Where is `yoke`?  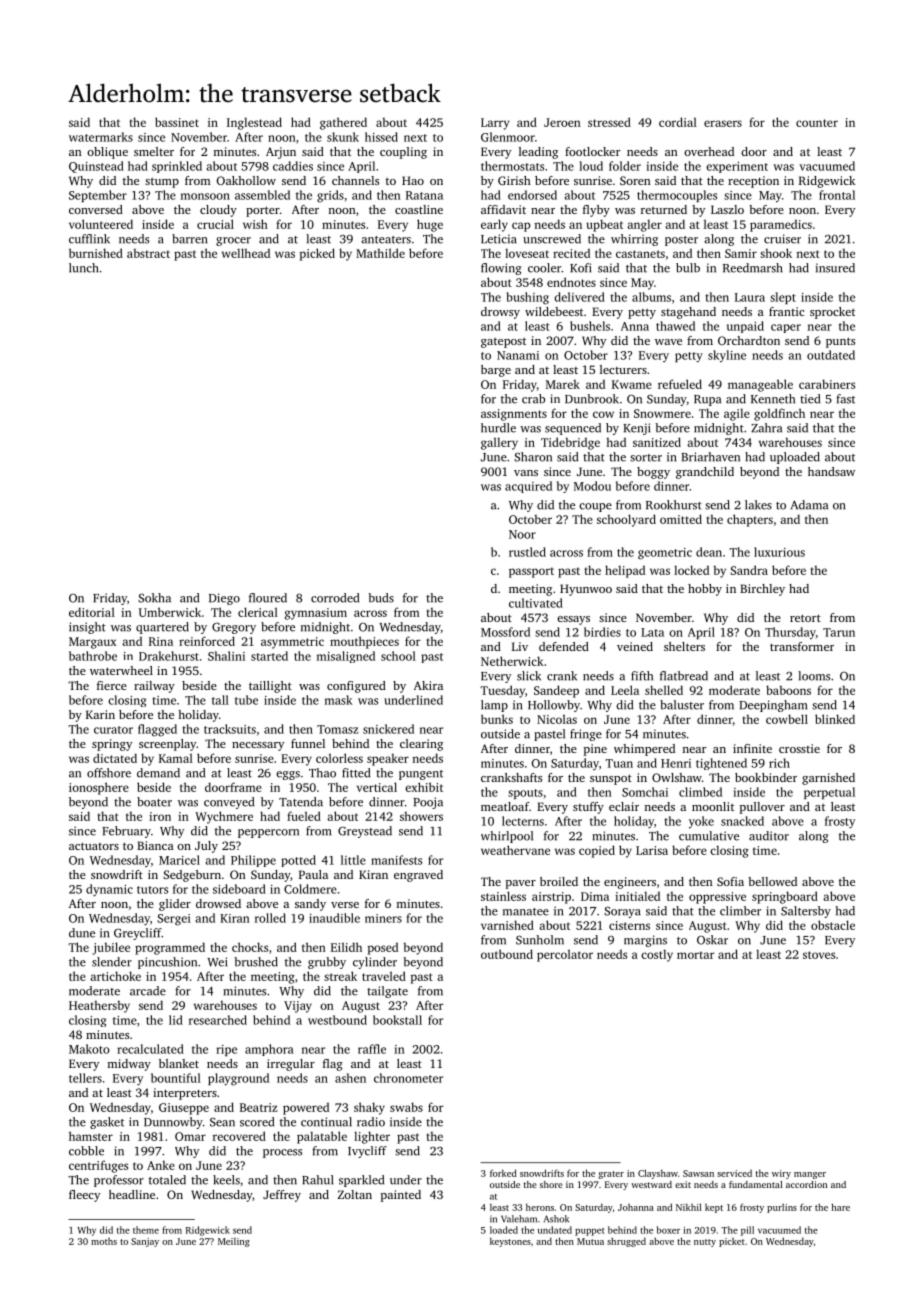
yoke is located at coordinates (701, 822).
